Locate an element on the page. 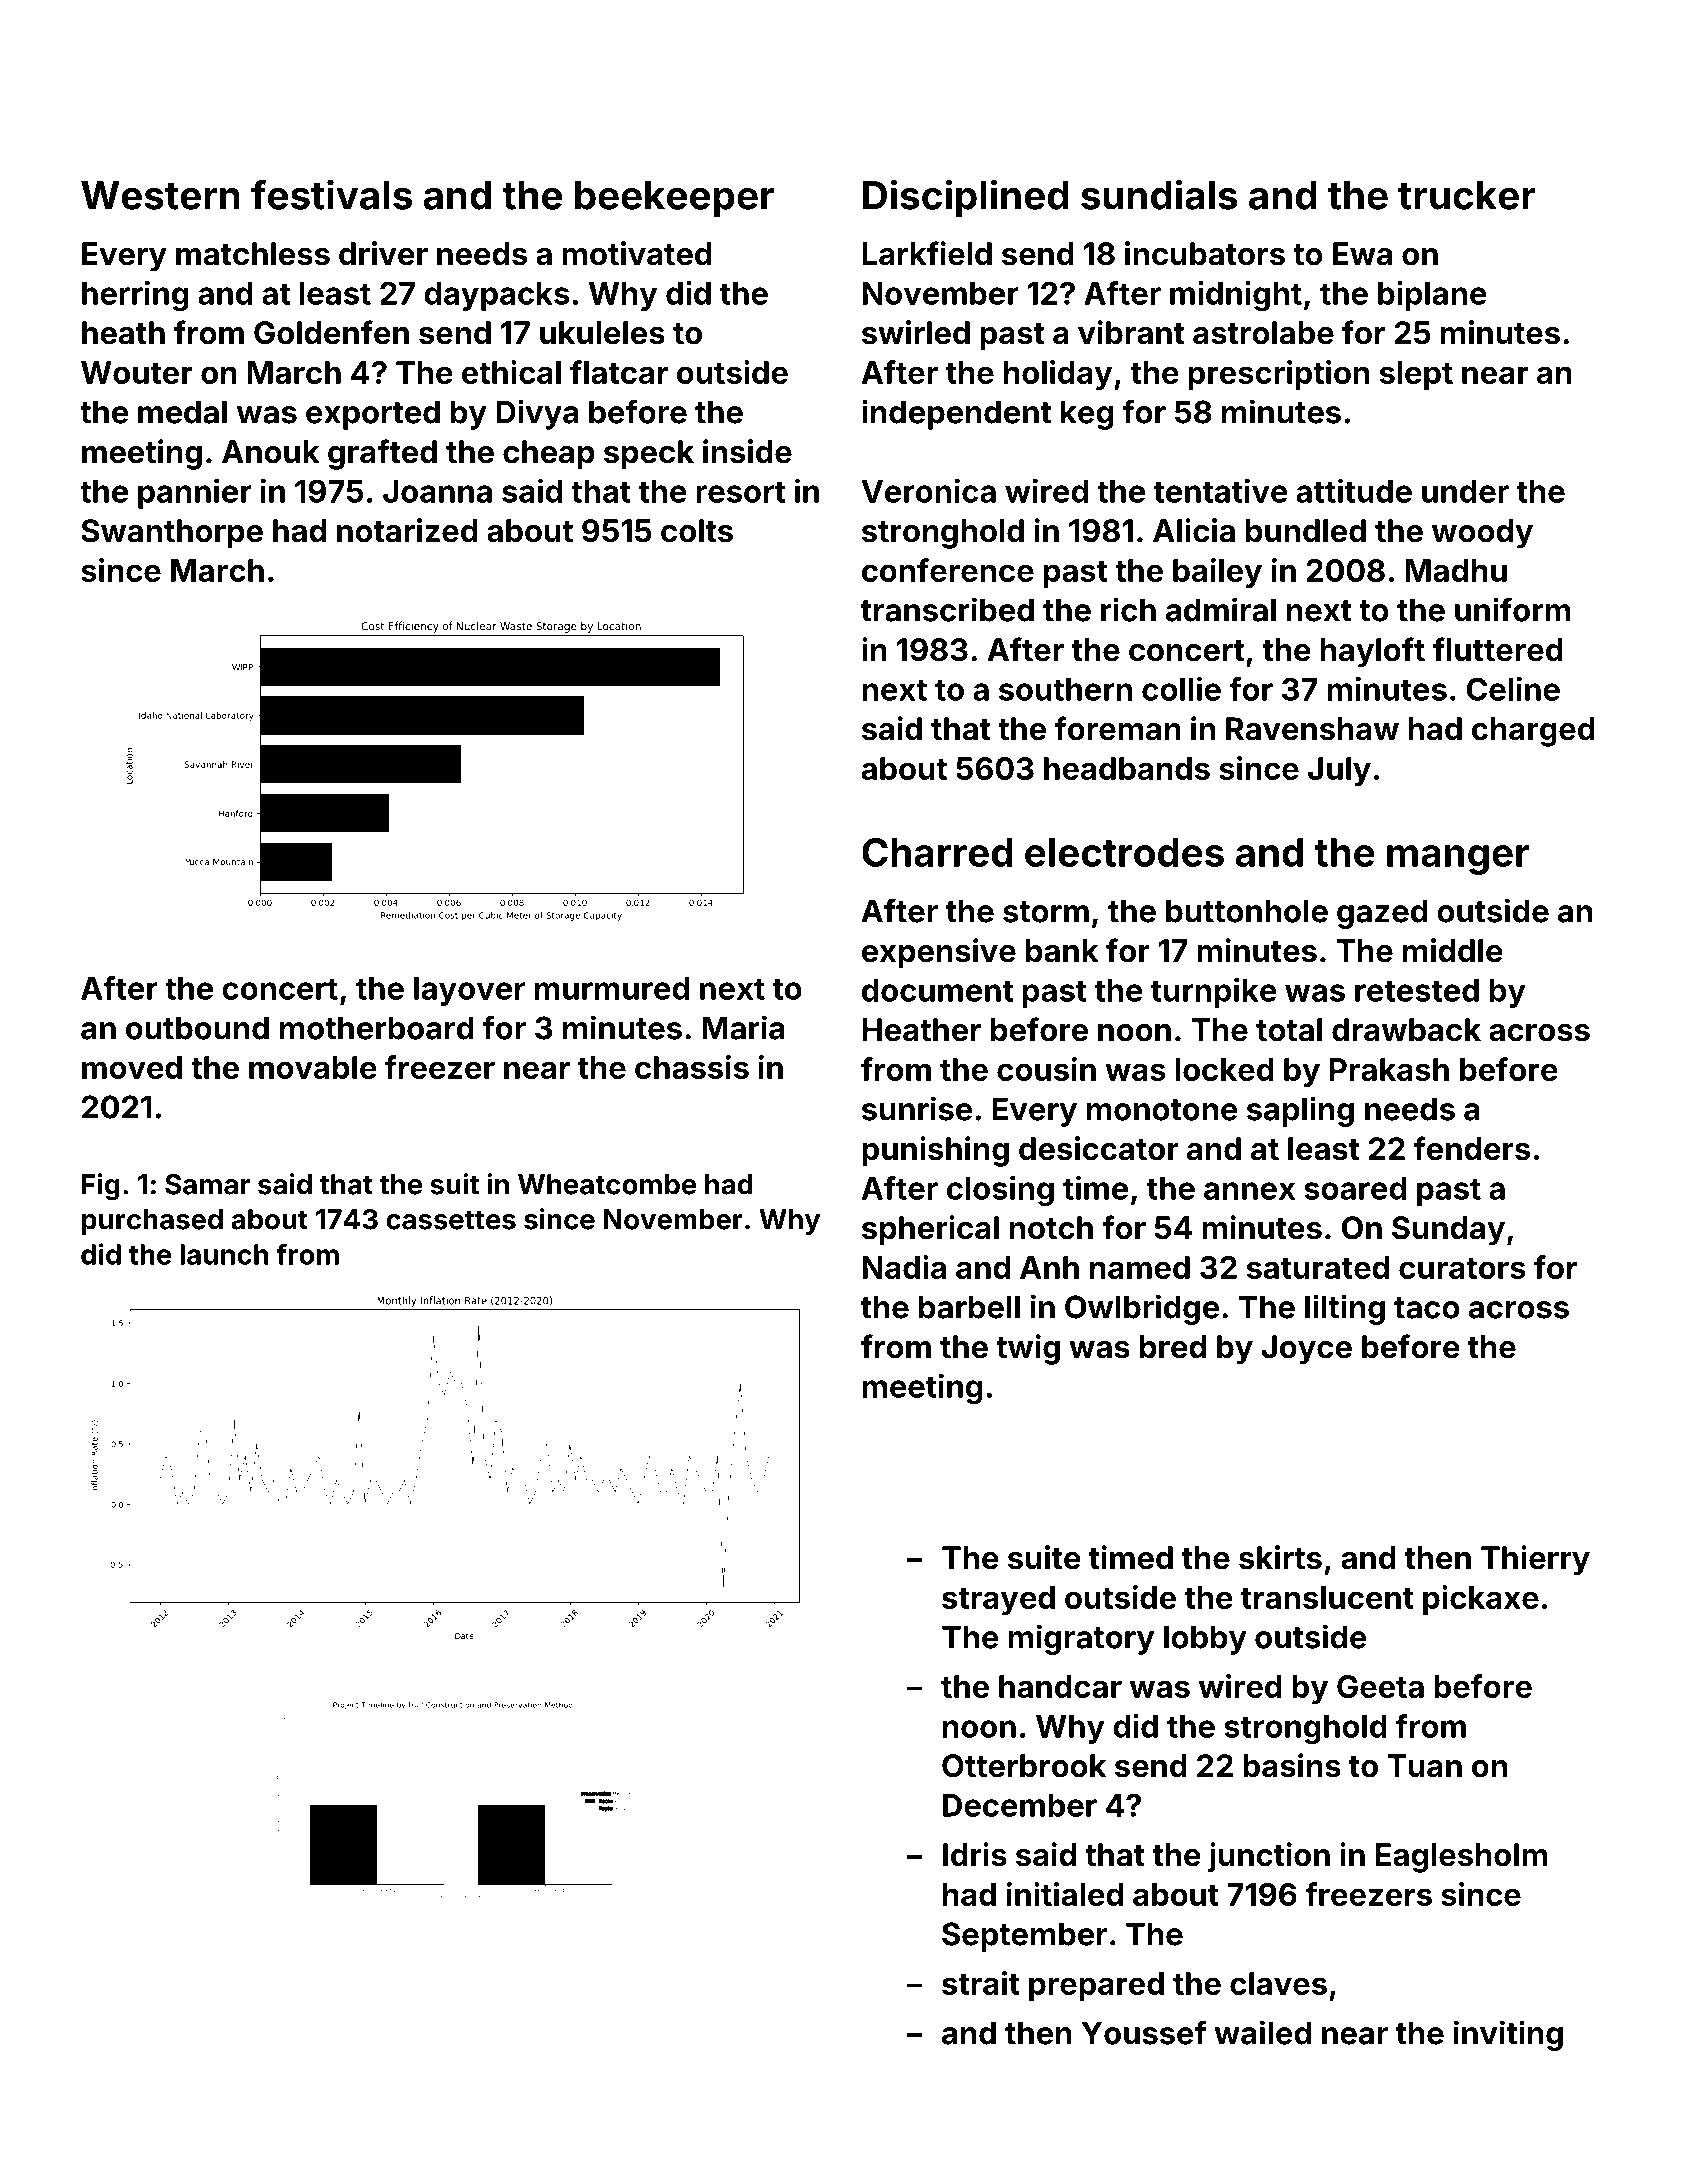 The width and height of the image is (1683, 2178). launch is located at coordinates (224, 1254).
